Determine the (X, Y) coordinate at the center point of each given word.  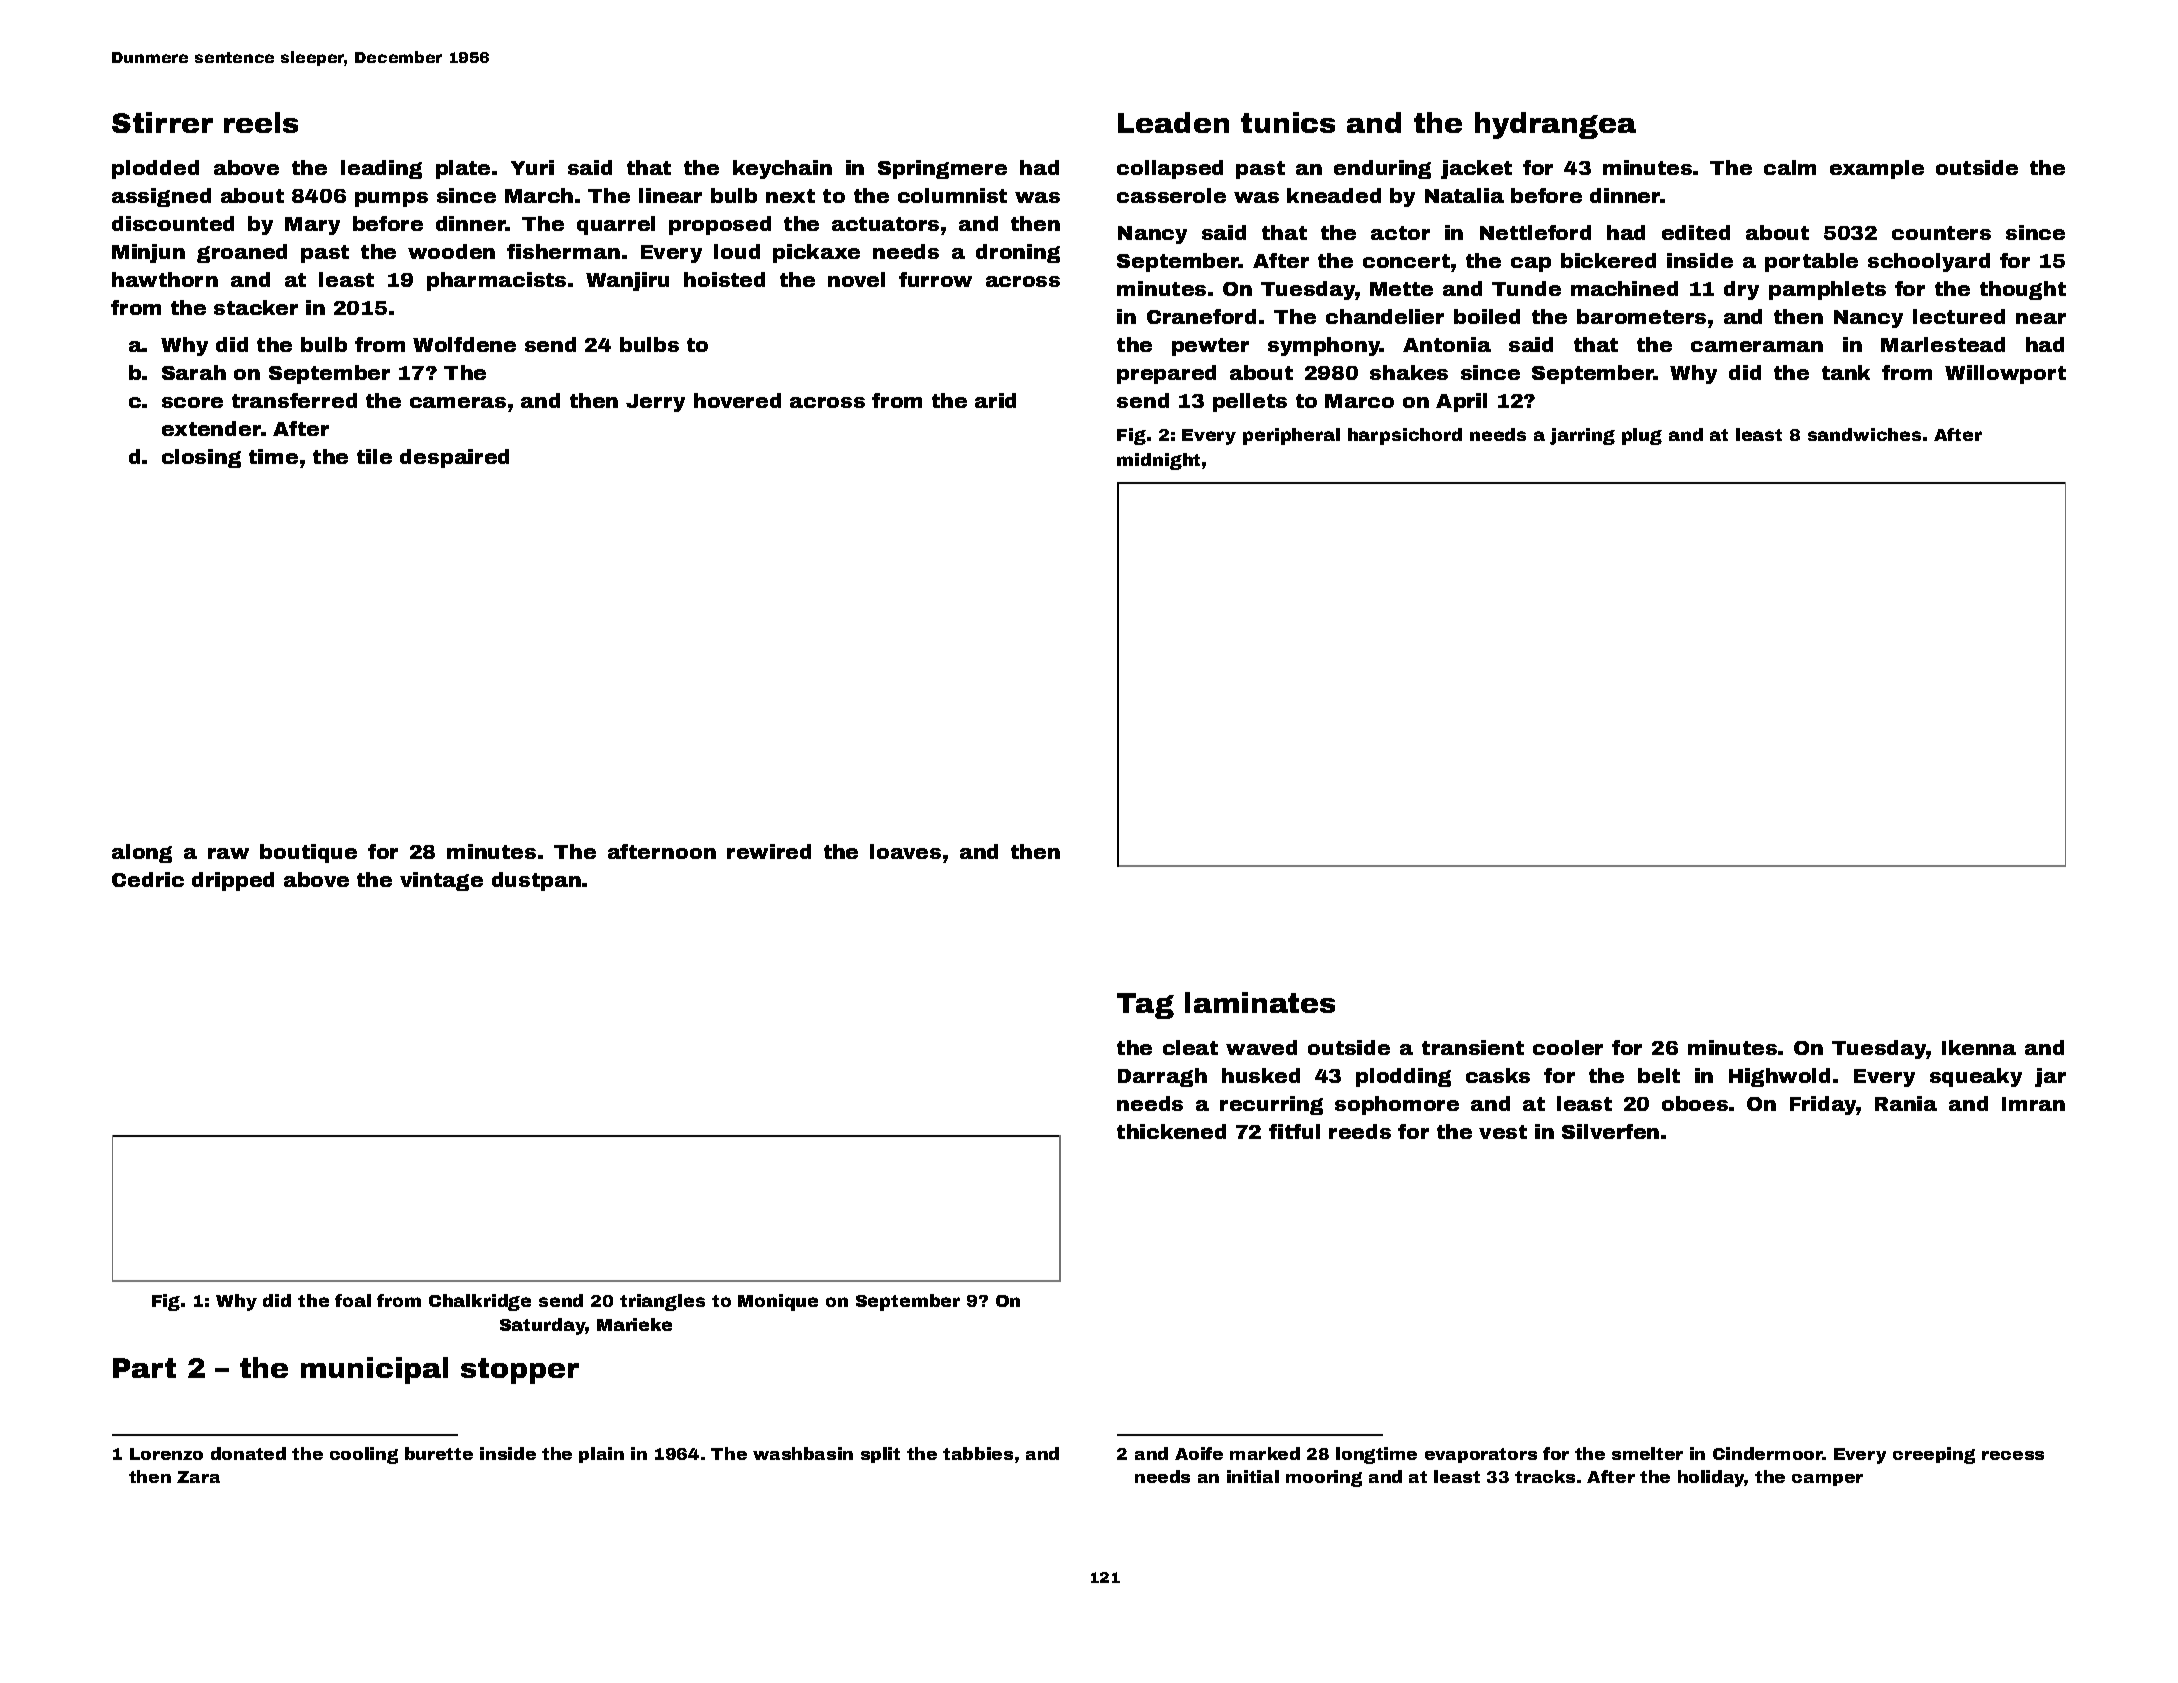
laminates (1260, 1002)
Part (144, 1368)
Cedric (148, 879)
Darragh (1162, 1077)
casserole (1171, 195)
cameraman (1757, 346)
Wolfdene (464, 344)
